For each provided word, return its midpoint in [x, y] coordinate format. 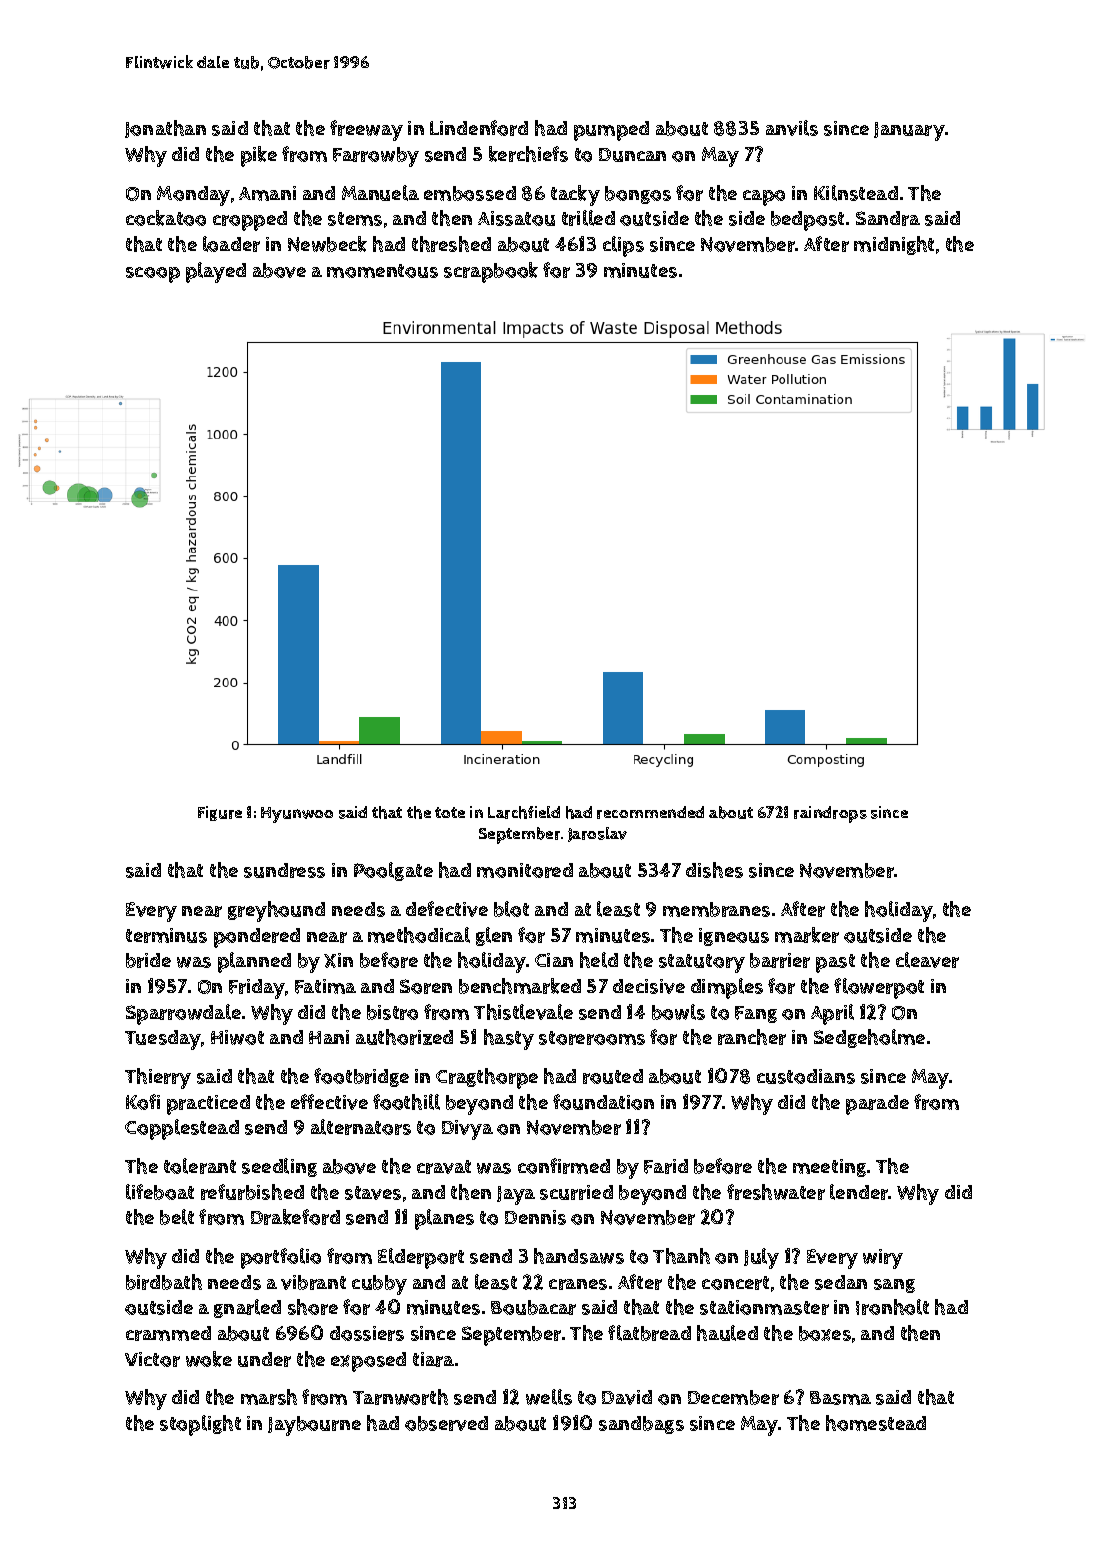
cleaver [927, 960]
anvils [792, 128]
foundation [603, 1102]
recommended [650, 812]
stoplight [200, 1425]
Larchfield [524, 812]
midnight [894, 245]
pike [259, 156]
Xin [338, 960]
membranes [716, 909]
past [835, 963]
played [216, 272]
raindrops [830, 814]
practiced [208, 1105]
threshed [451, 244]
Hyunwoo [297, 815]
